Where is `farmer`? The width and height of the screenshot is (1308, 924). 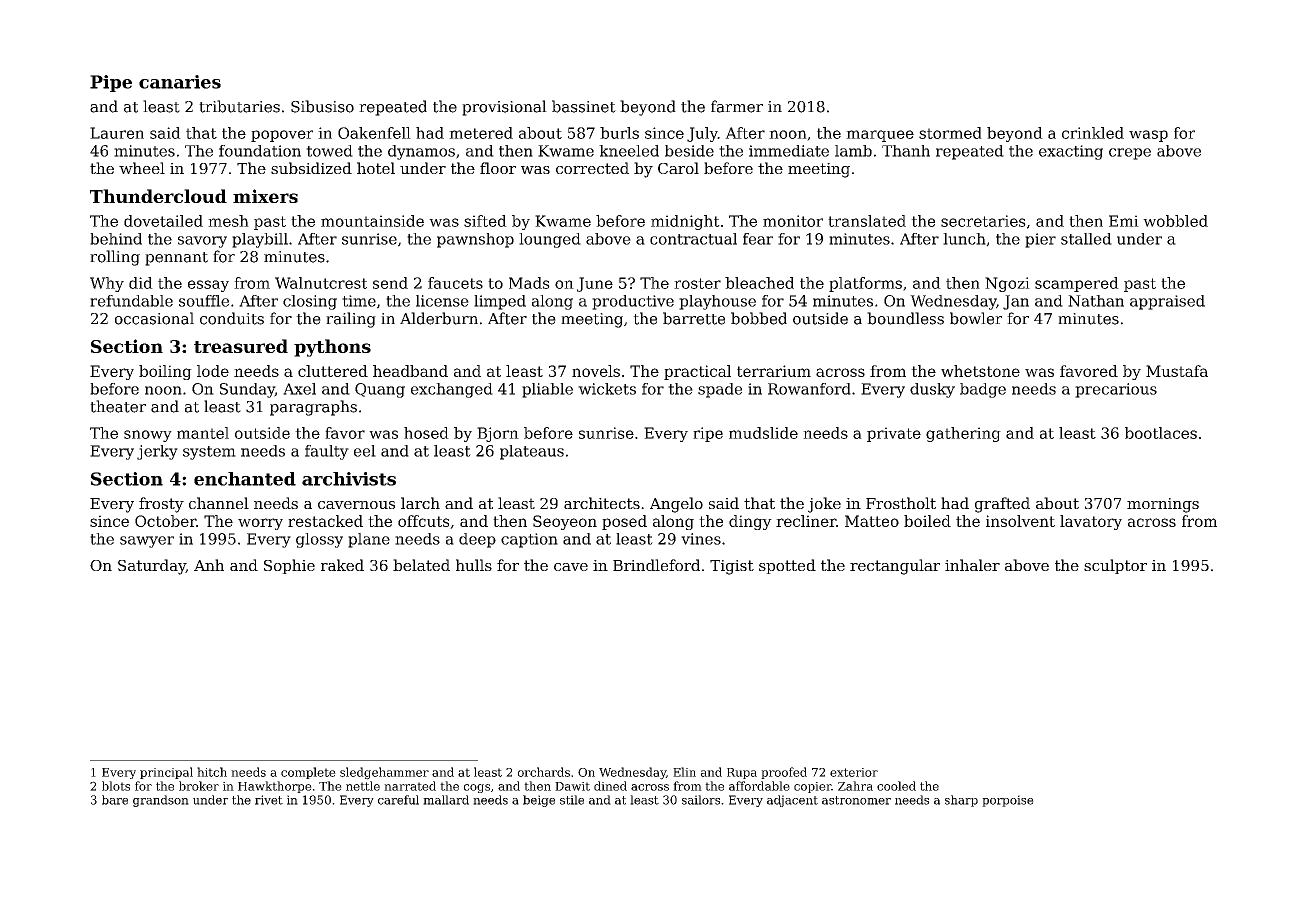 farmer is located at coordinates (737, 106).
